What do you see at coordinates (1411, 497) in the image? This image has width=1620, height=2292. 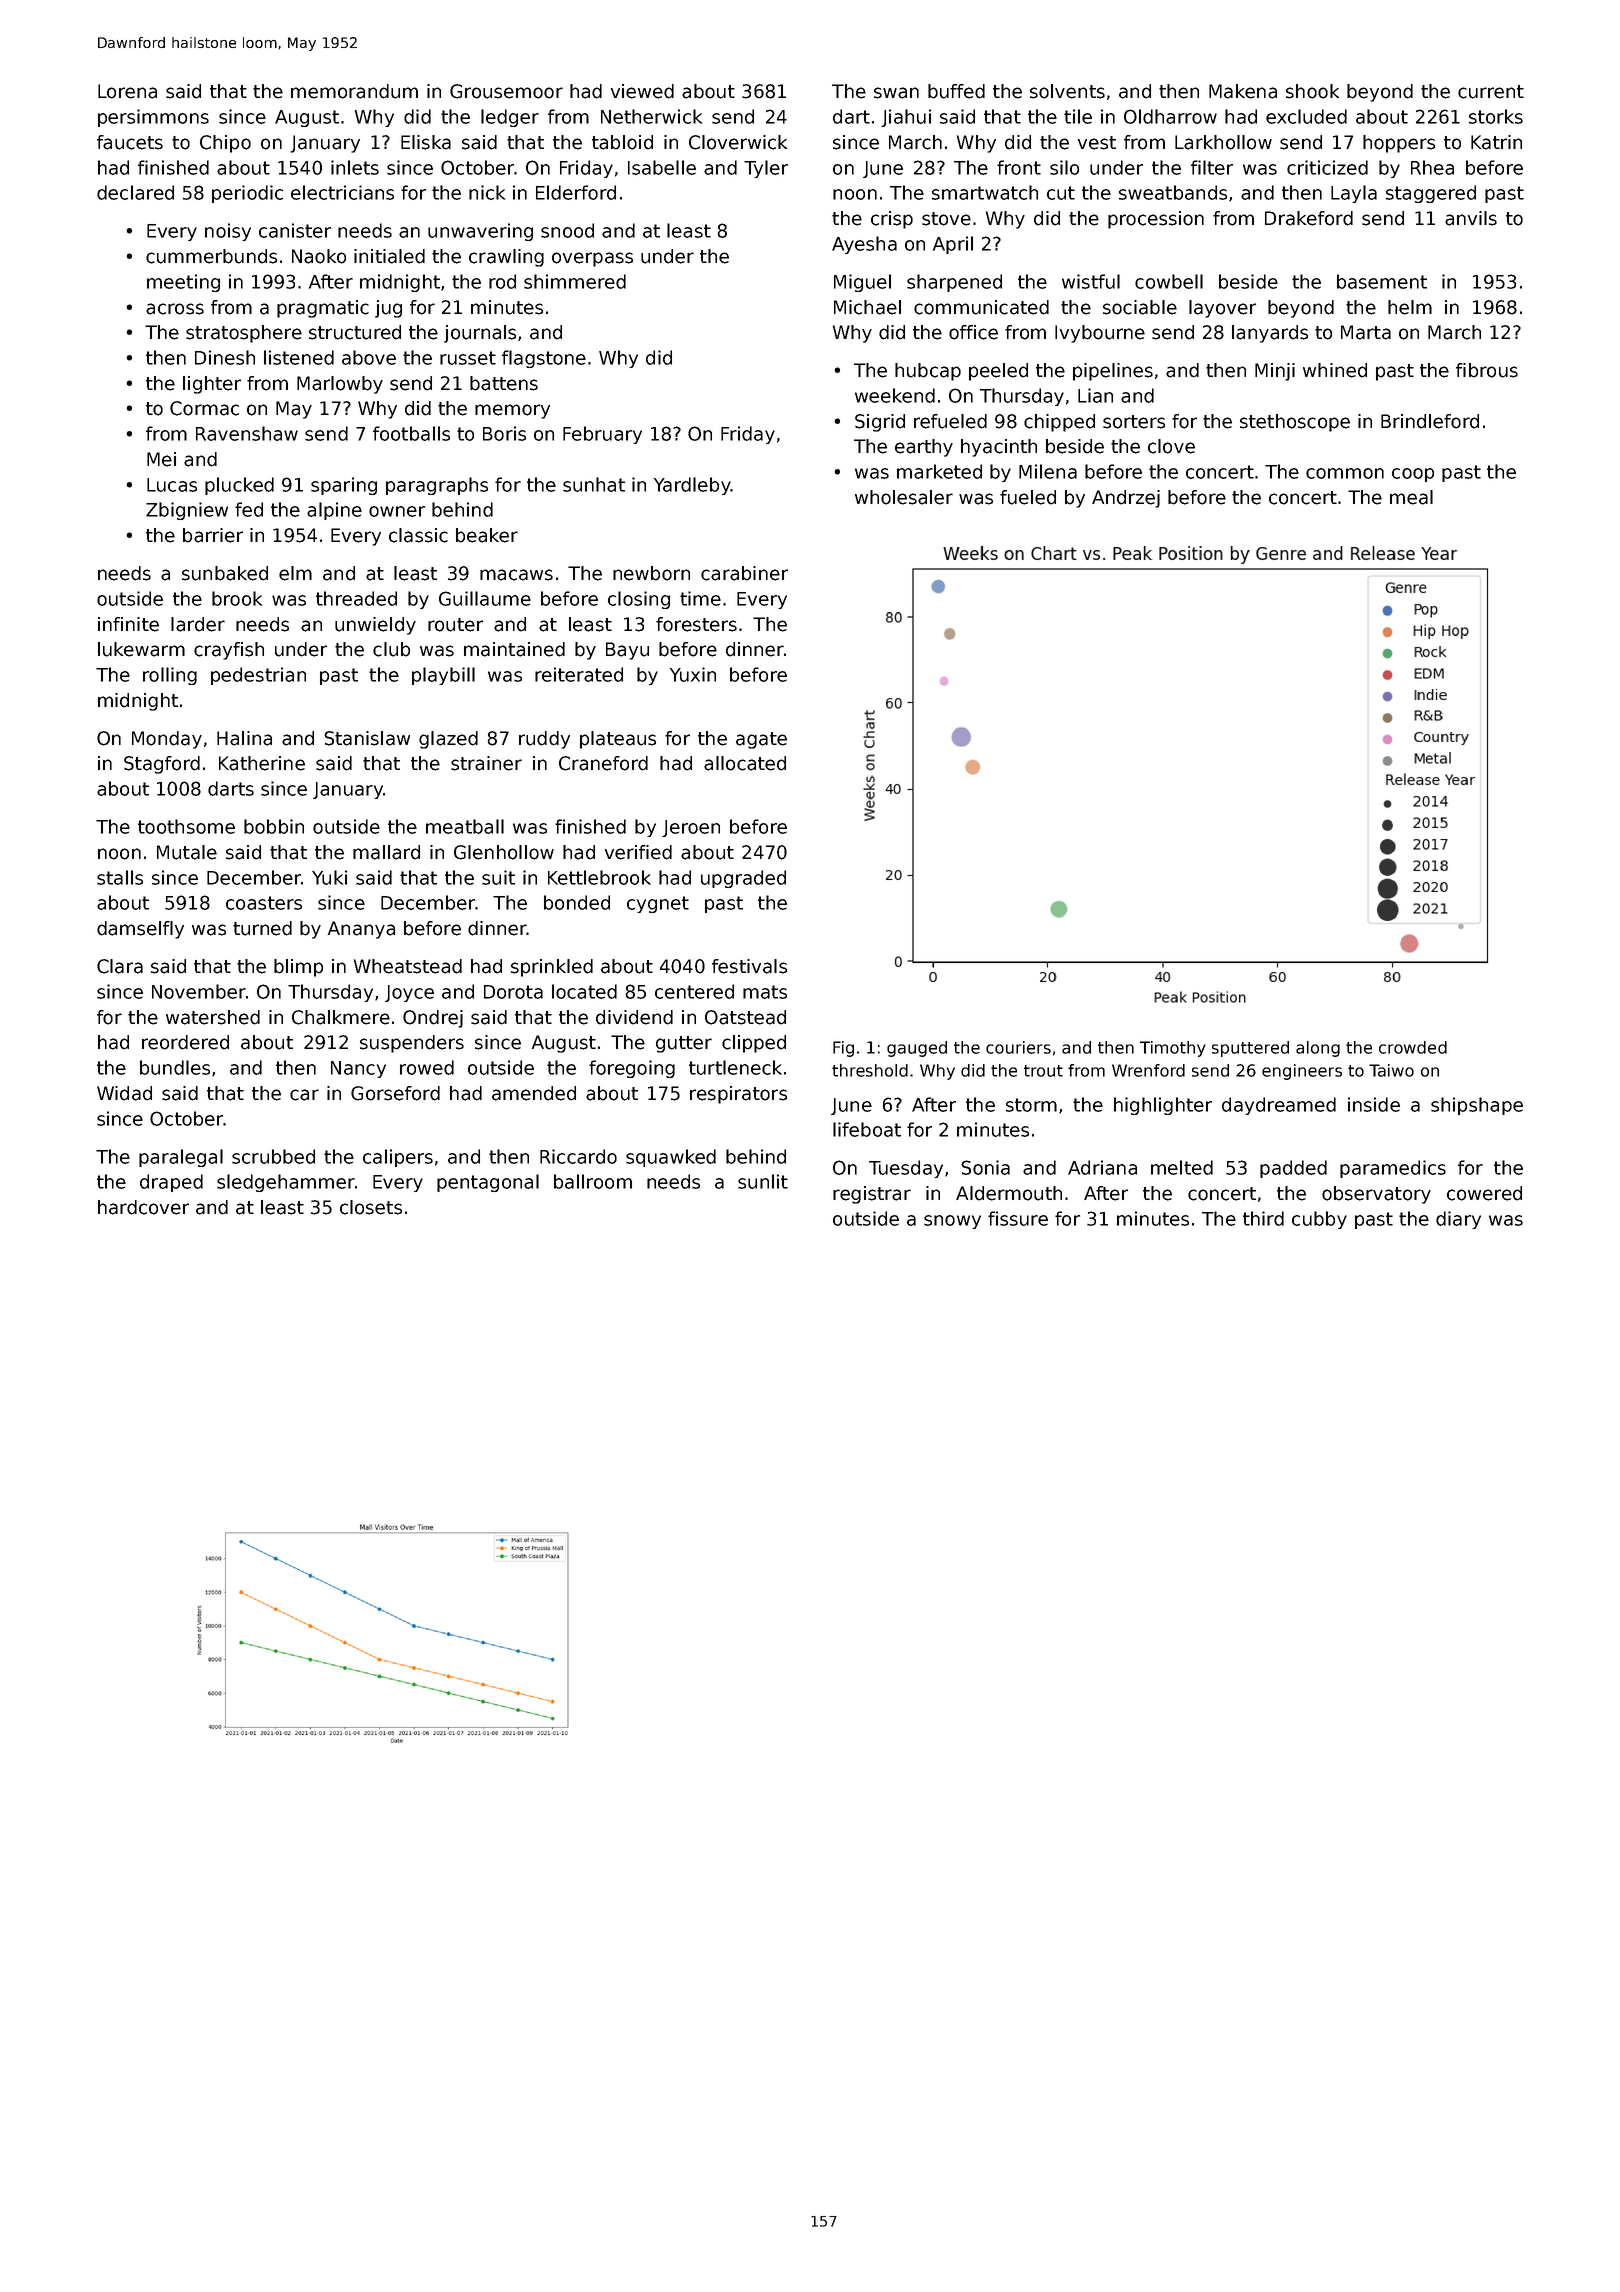 I see `meal` at bounding box center [1411, 497].
